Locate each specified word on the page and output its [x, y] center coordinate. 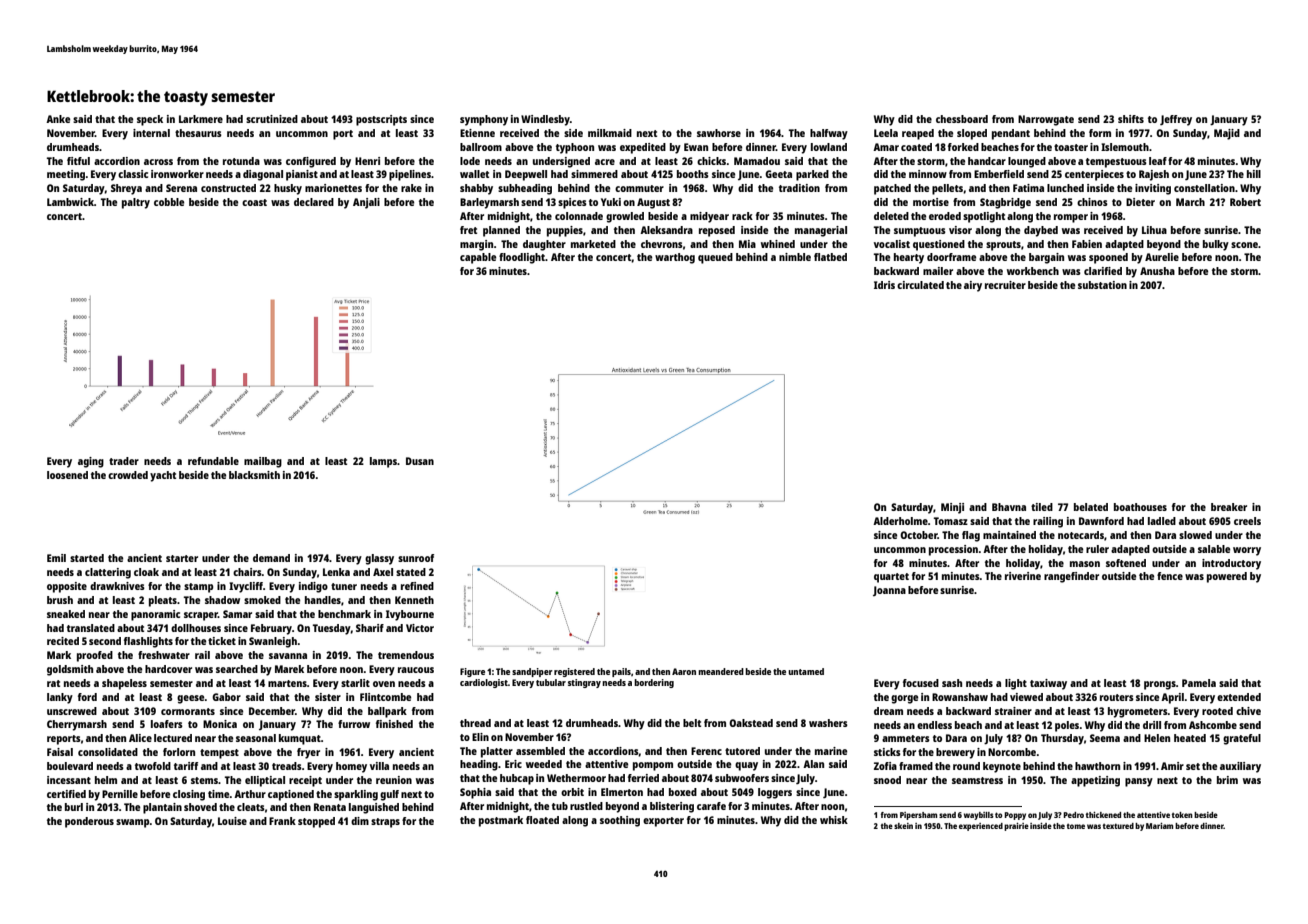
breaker [1229, 507]
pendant [1011, 134]
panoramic [155, 615]
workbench [1033, 271]
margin [477, 245]
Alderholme [900, 521]
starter [182, 558]
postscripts [381, 120]
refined [417, 586]
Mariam [1159, 826]
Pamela [1199, 683]
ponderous [89, 822]
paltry [136, 203]
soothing [620, 821]
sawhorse [719, 133]
